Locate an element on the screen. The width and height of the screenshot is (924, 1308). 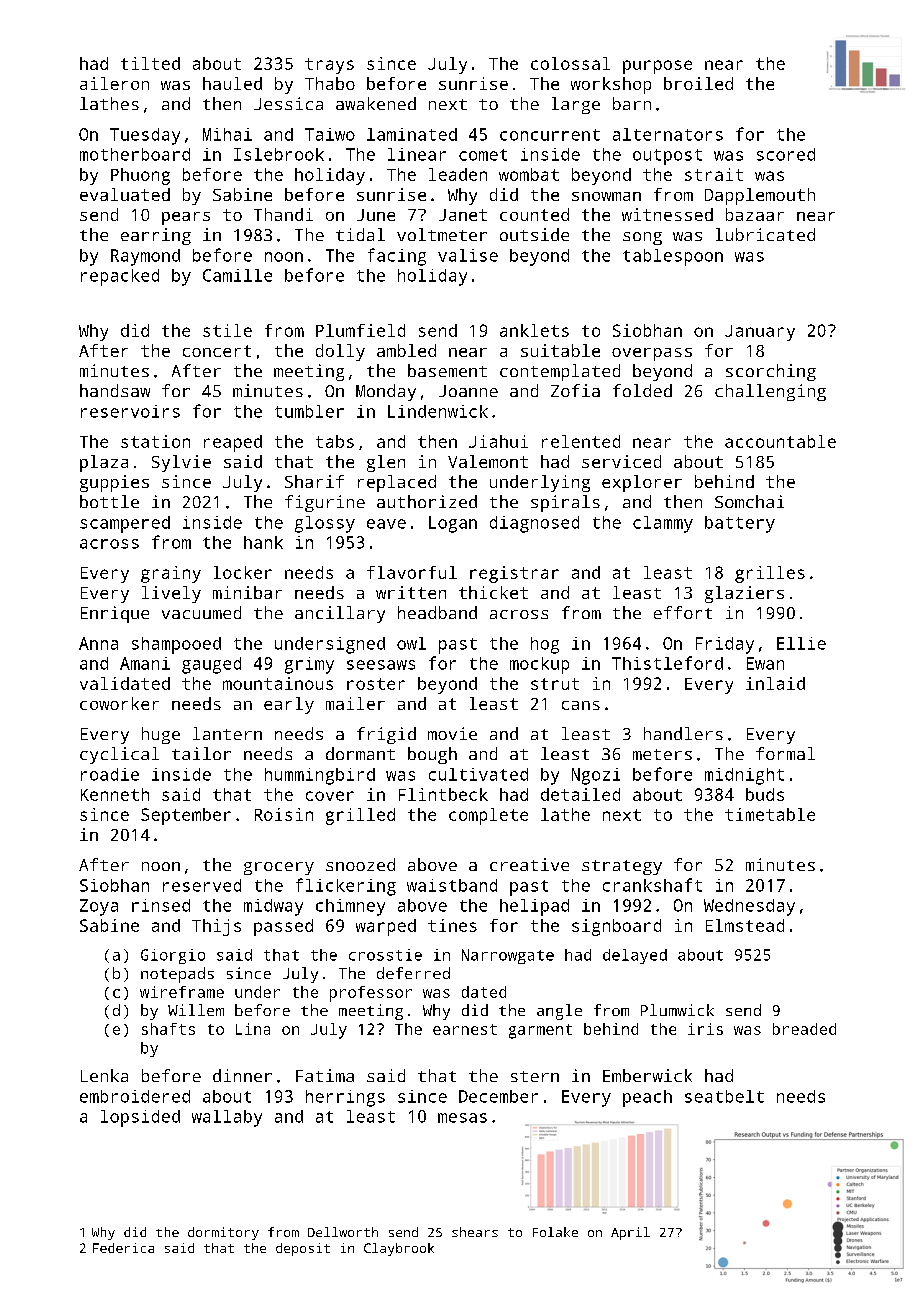
huge is located at coordinates (161, 735).
